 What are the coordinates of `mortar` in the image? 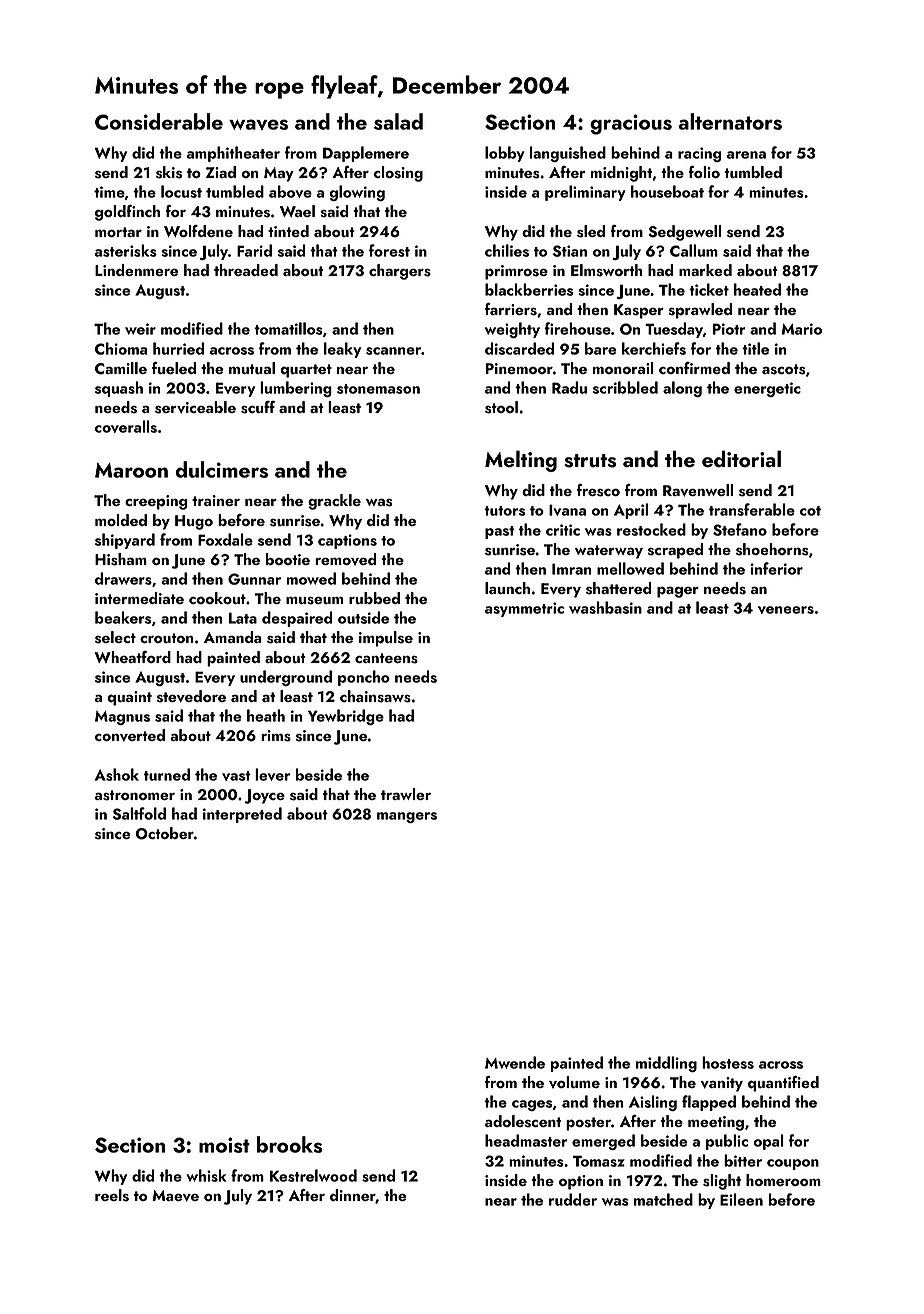 It's located at (118, 232).
